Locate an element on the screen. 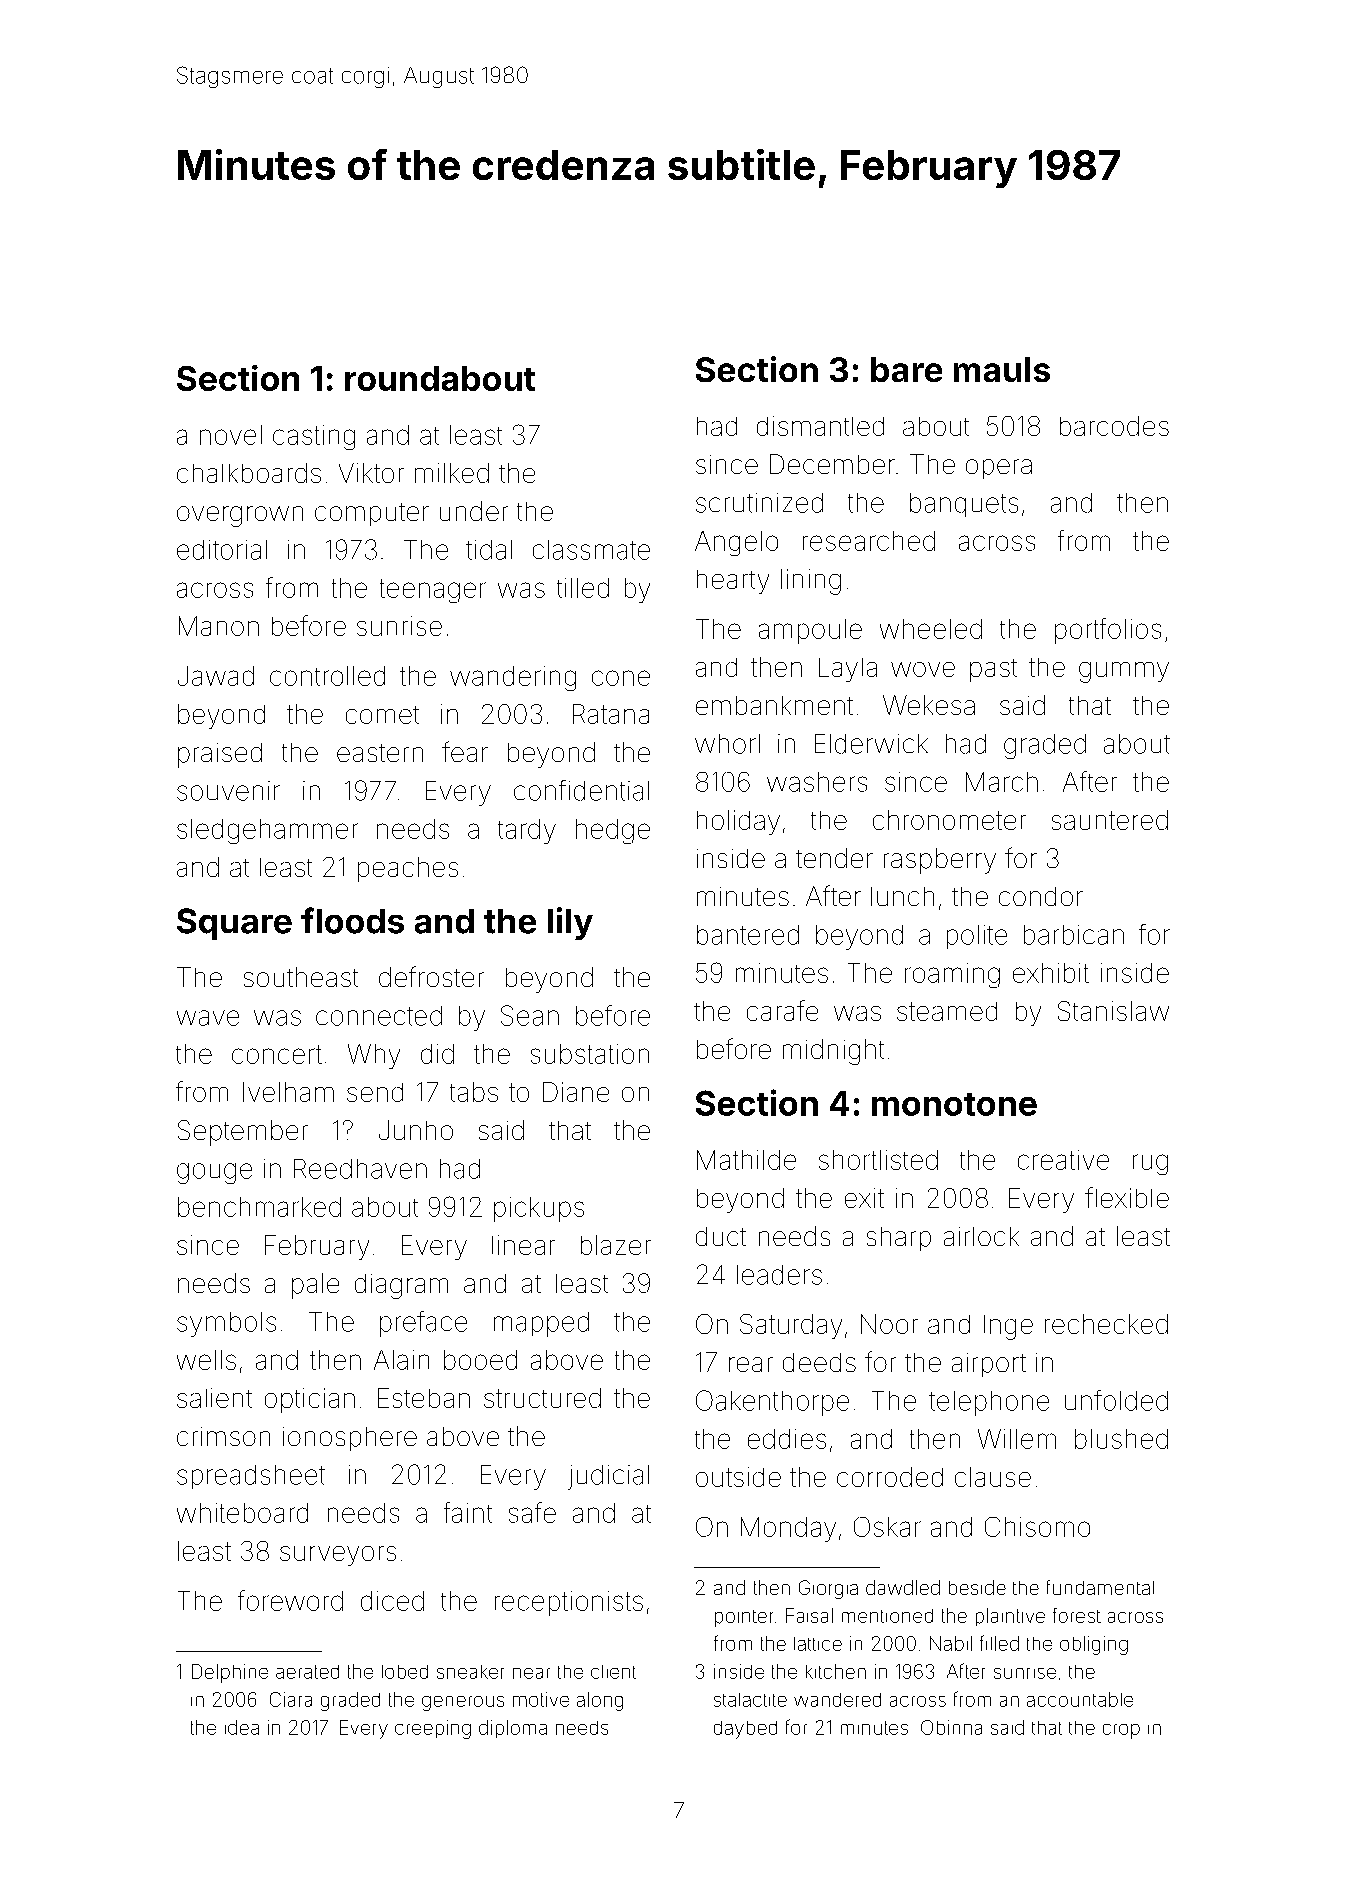 The height and width of the screenshot is (1903, 1346). bare is located at coordinates (906, 369).
